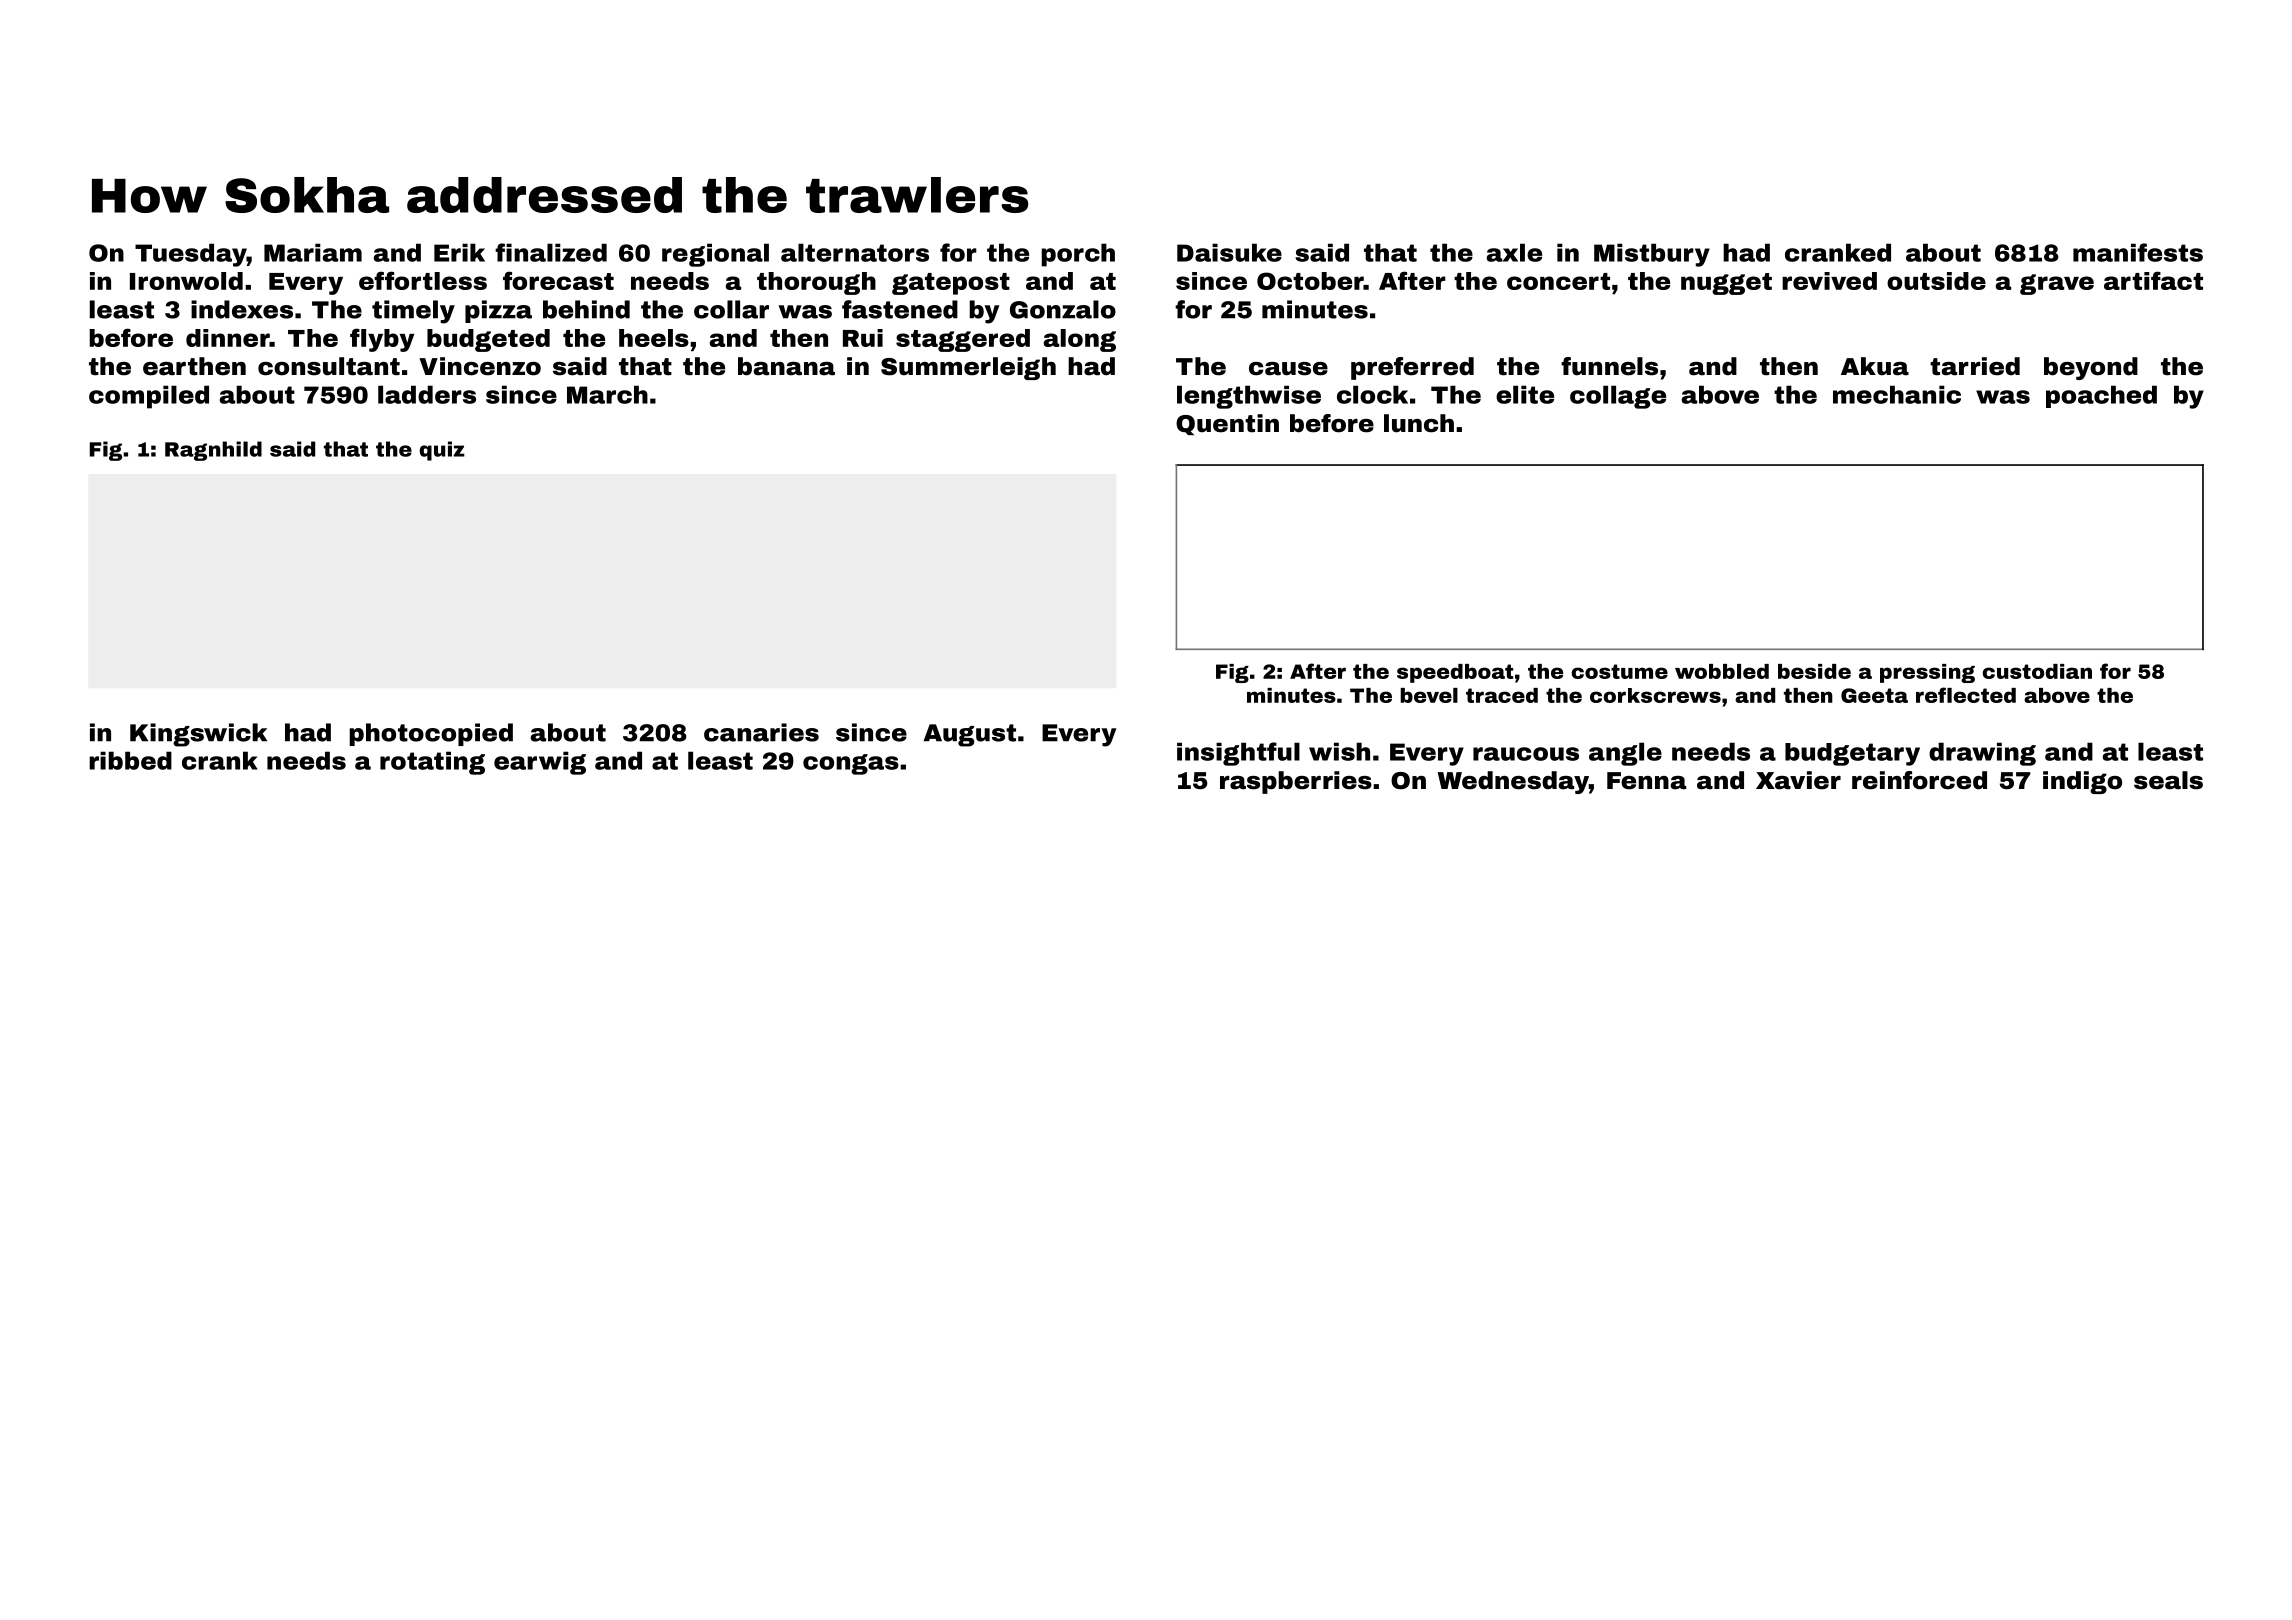  I want to click on Mariam, so click(313, 252).
